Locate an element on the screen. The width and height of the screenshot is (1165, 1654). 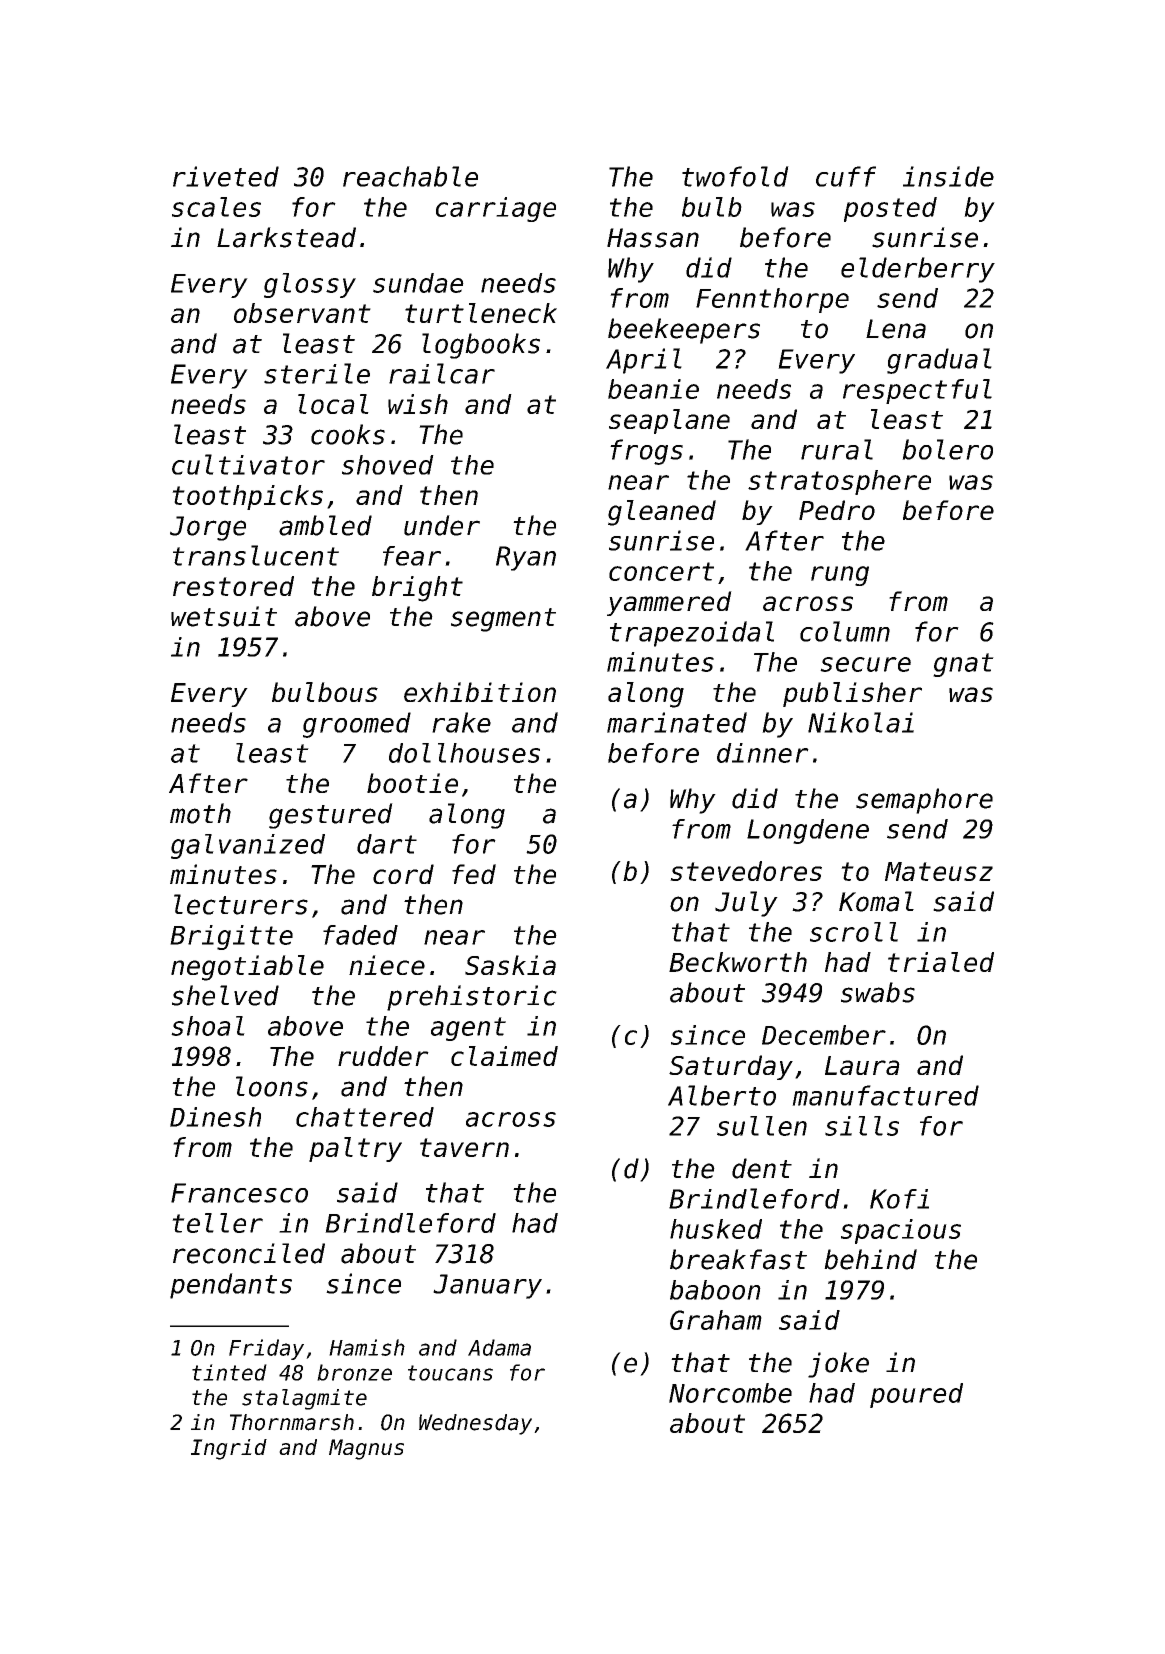
ambled is located at coordinates (325, 525).
